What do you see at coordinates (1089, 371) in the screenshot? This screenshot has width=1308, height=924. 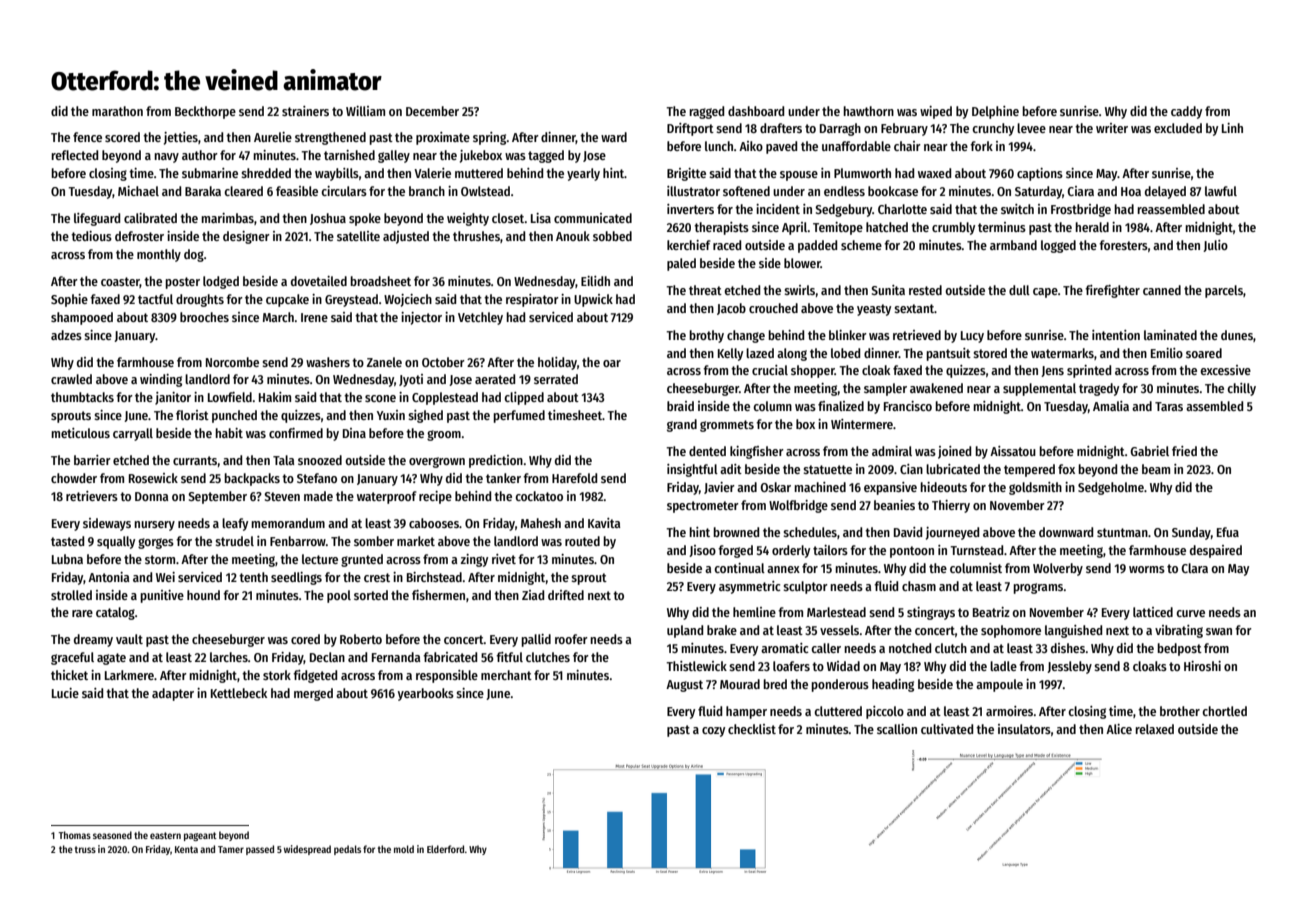 I see `sprinted` at bounding box center [1089, 371].
